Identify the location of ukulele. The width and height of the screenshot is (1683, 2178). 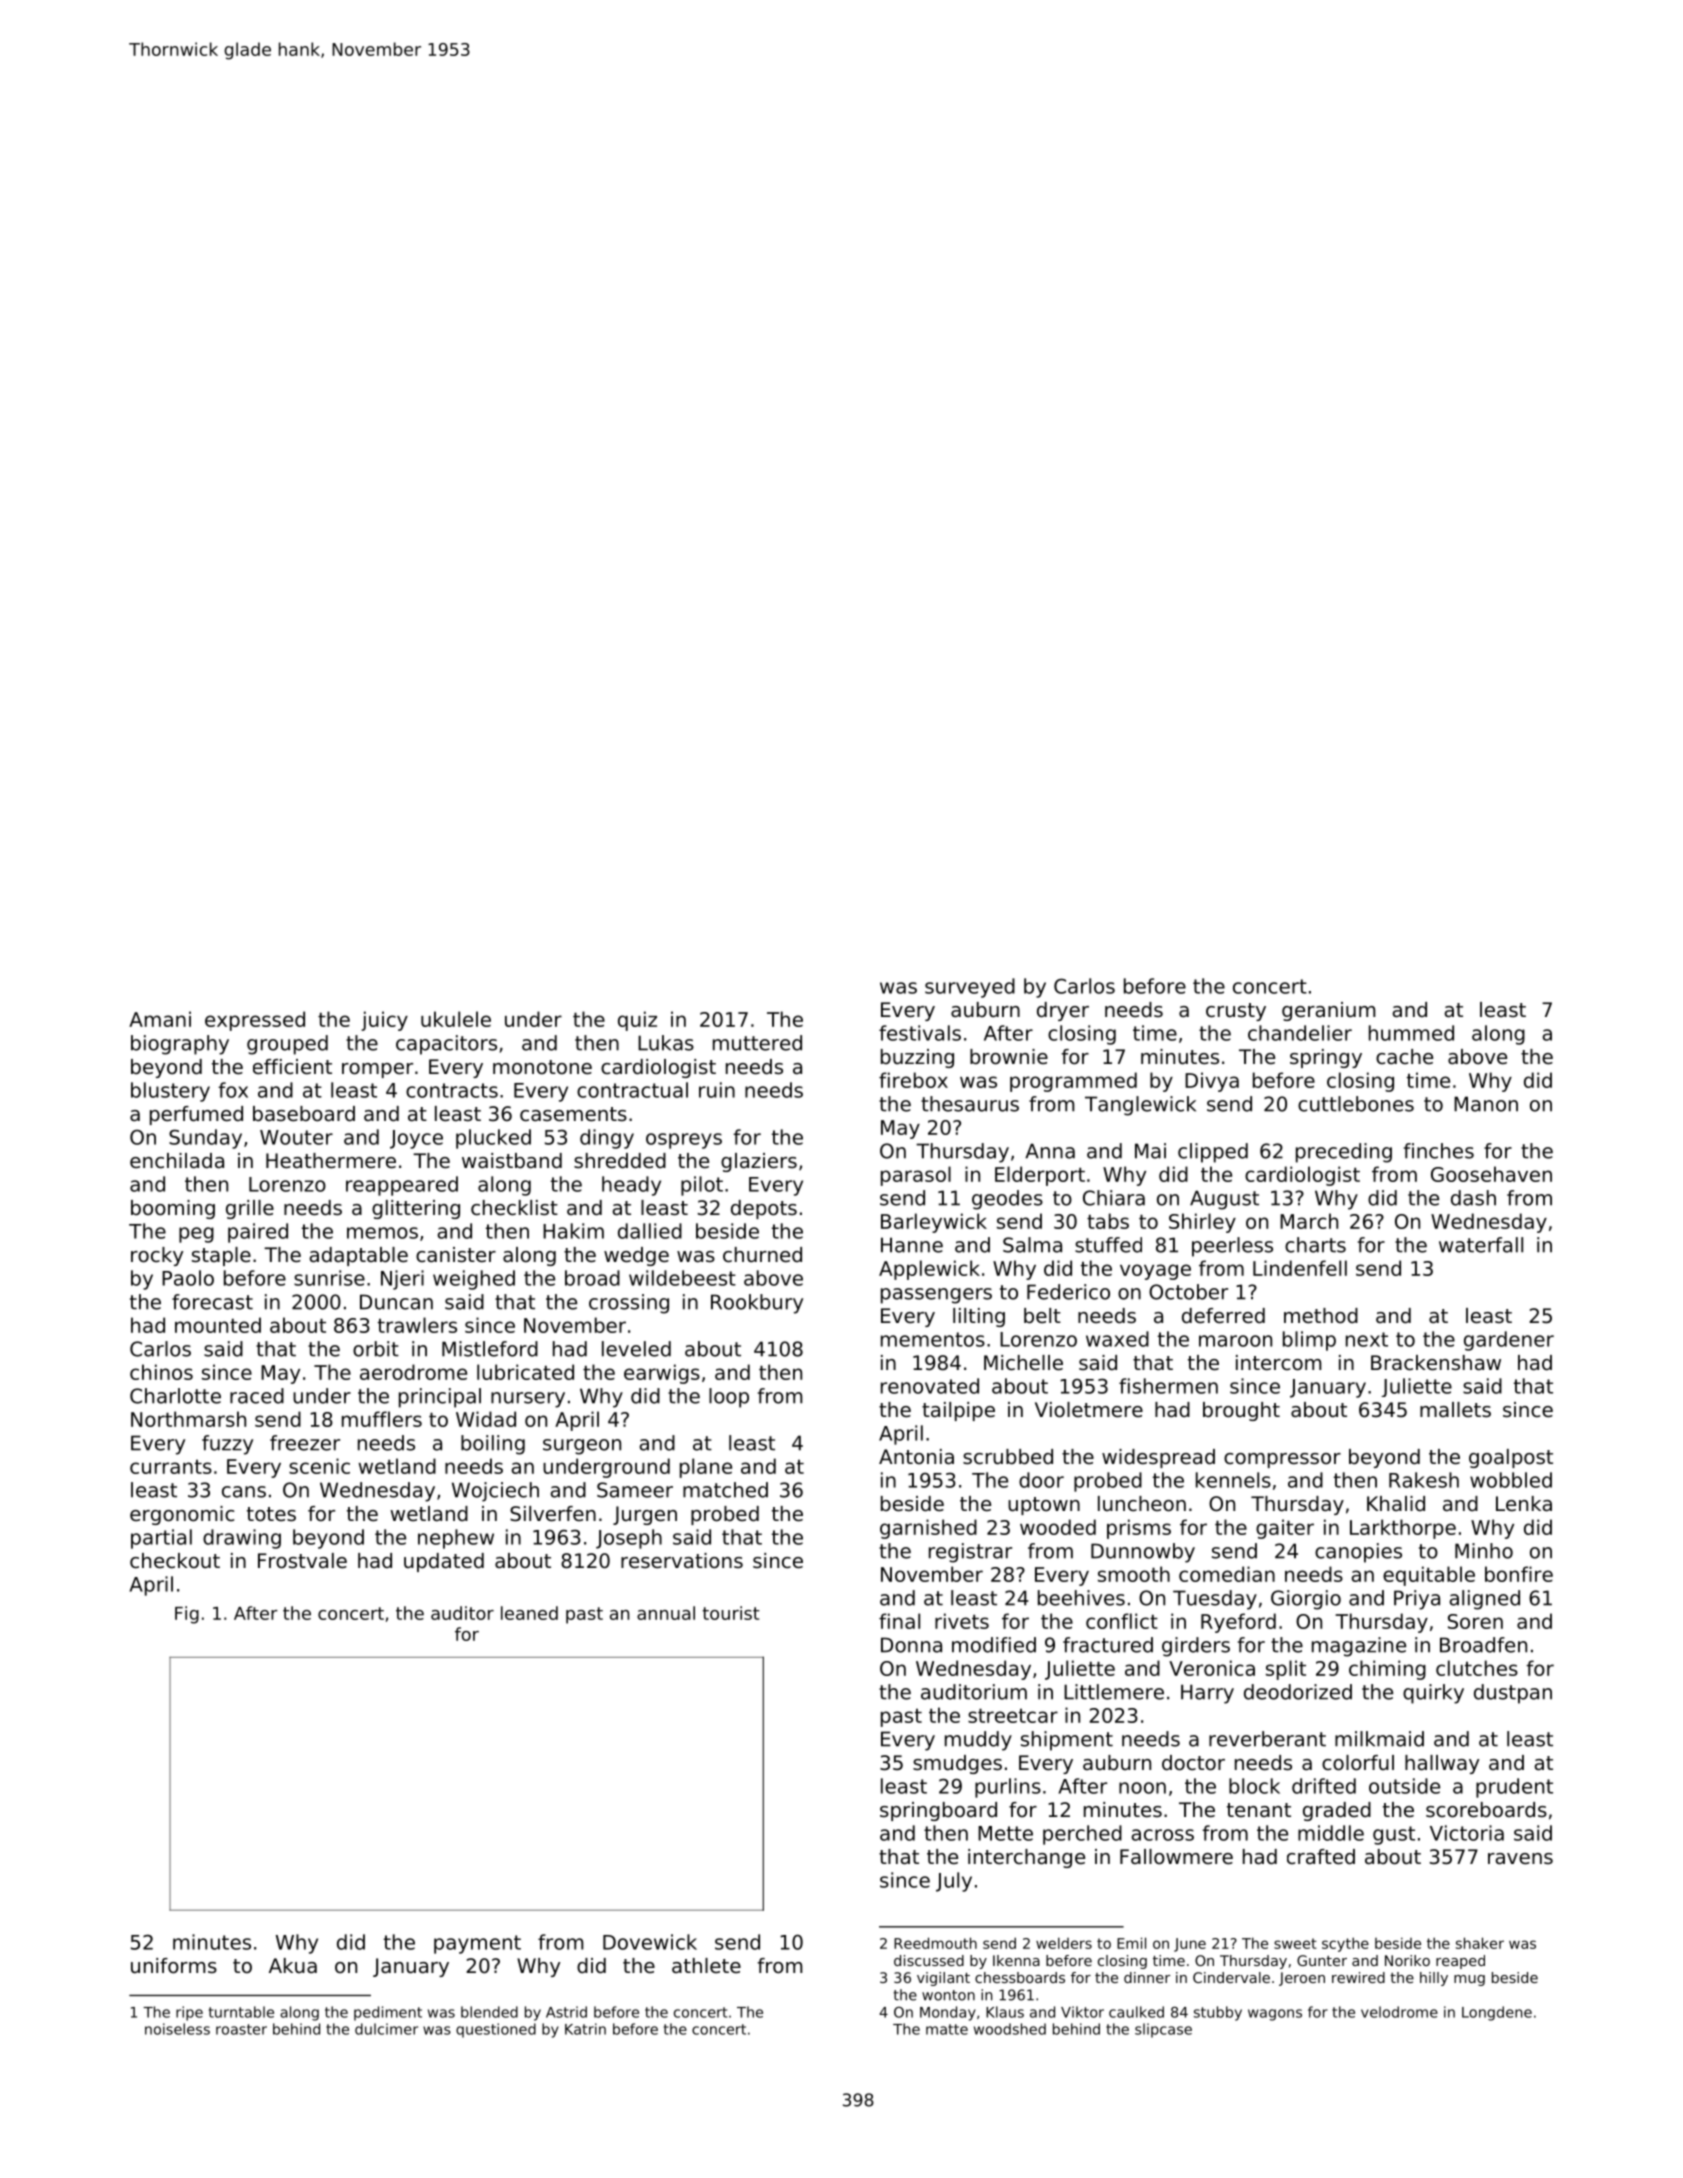
(456, 1019).
